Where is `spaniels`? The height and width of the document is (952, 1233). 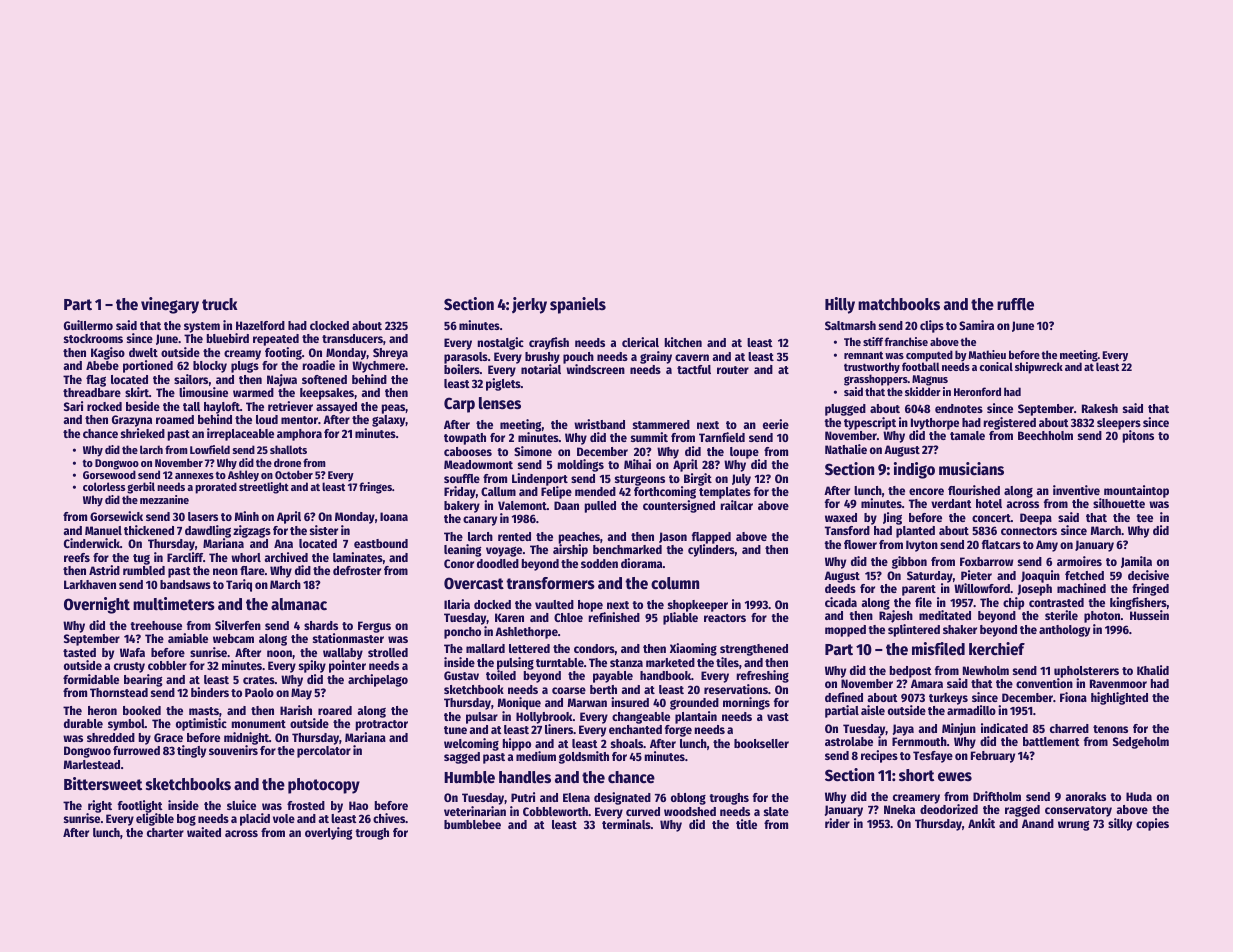 spaniels is located at coordinates (578, 305).
